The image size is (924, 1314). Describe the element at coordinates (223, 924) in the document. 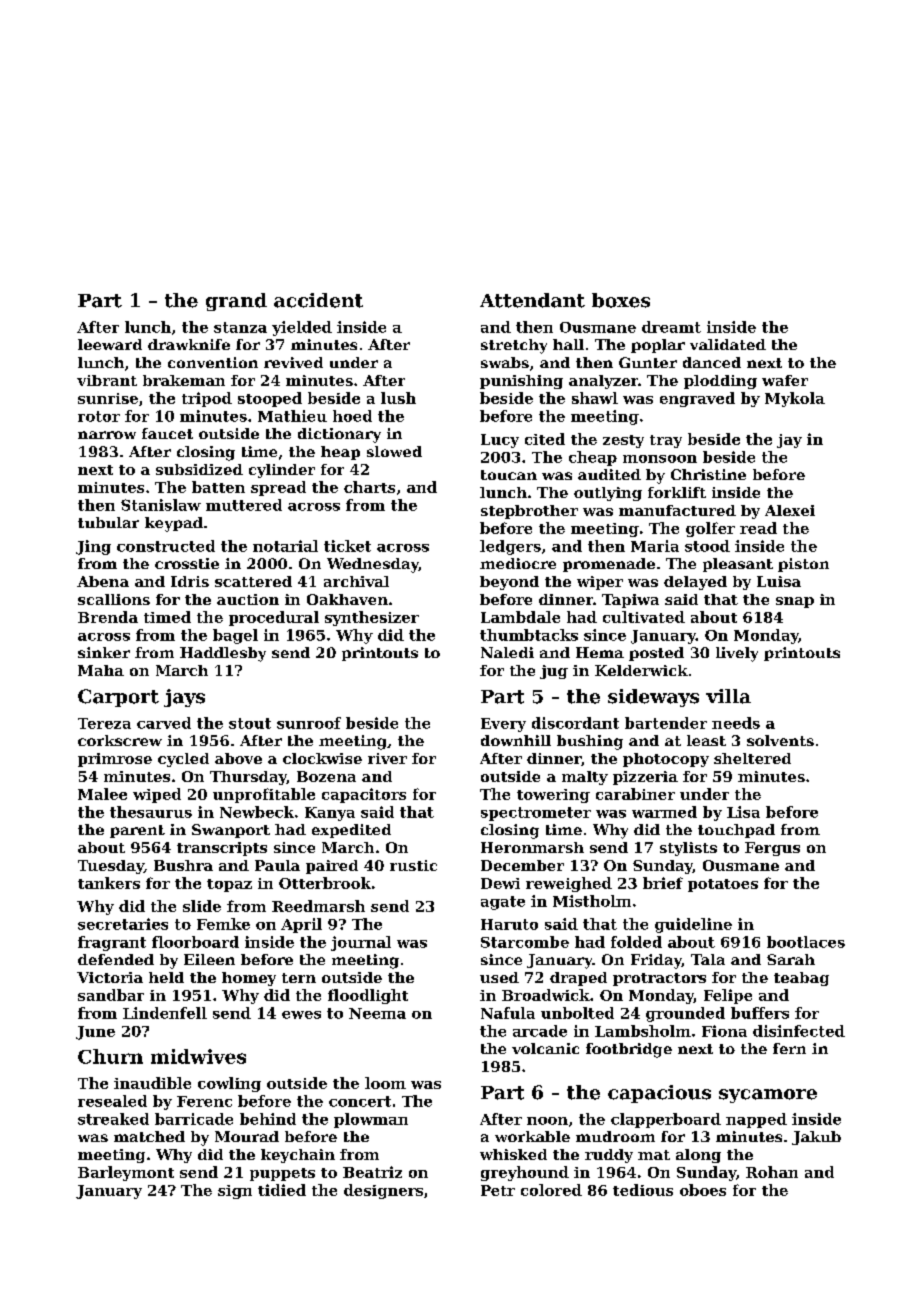

I see `Femke` at that location.
